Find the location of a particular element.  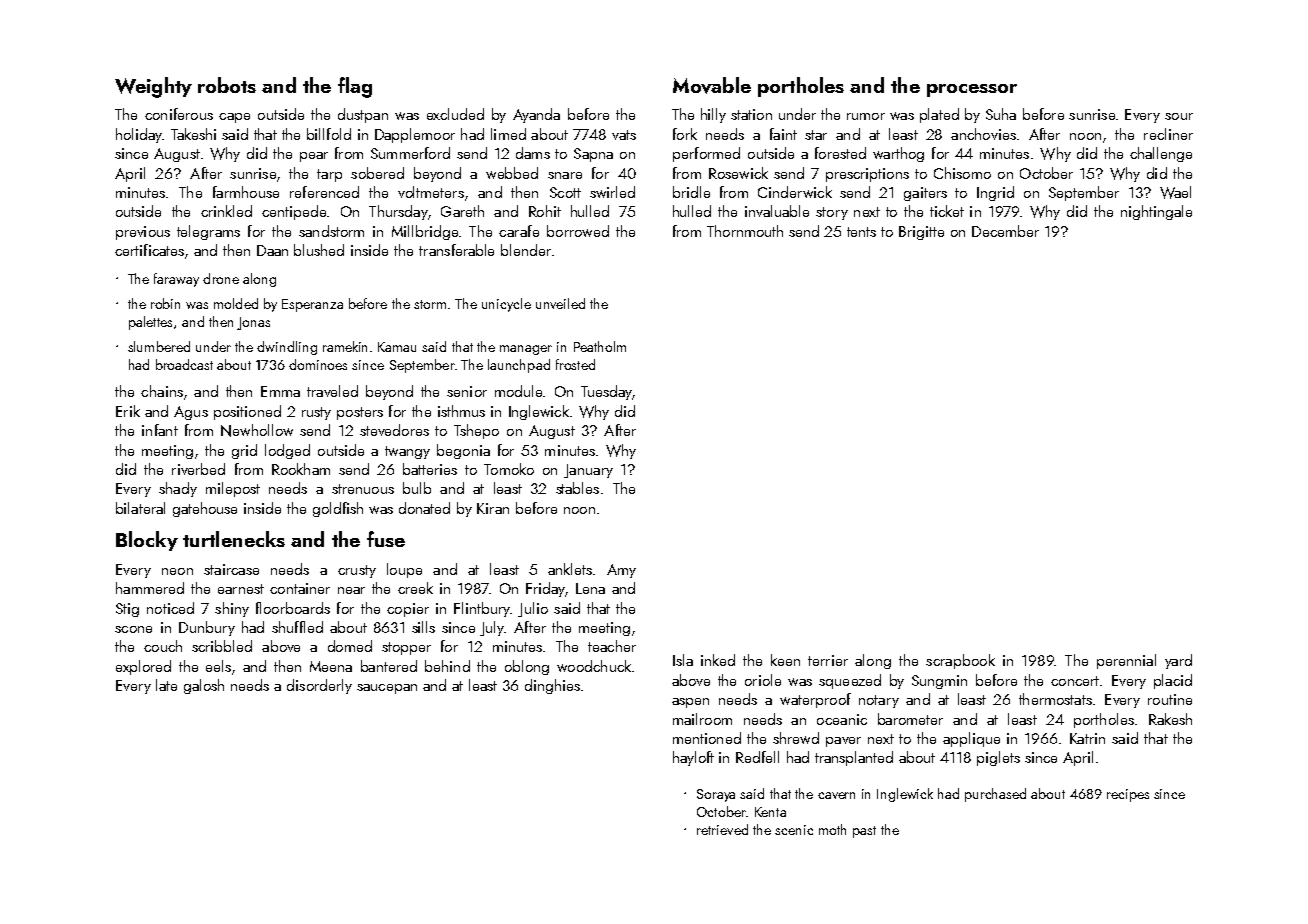

galosh is located at coordinates (204, 686).
